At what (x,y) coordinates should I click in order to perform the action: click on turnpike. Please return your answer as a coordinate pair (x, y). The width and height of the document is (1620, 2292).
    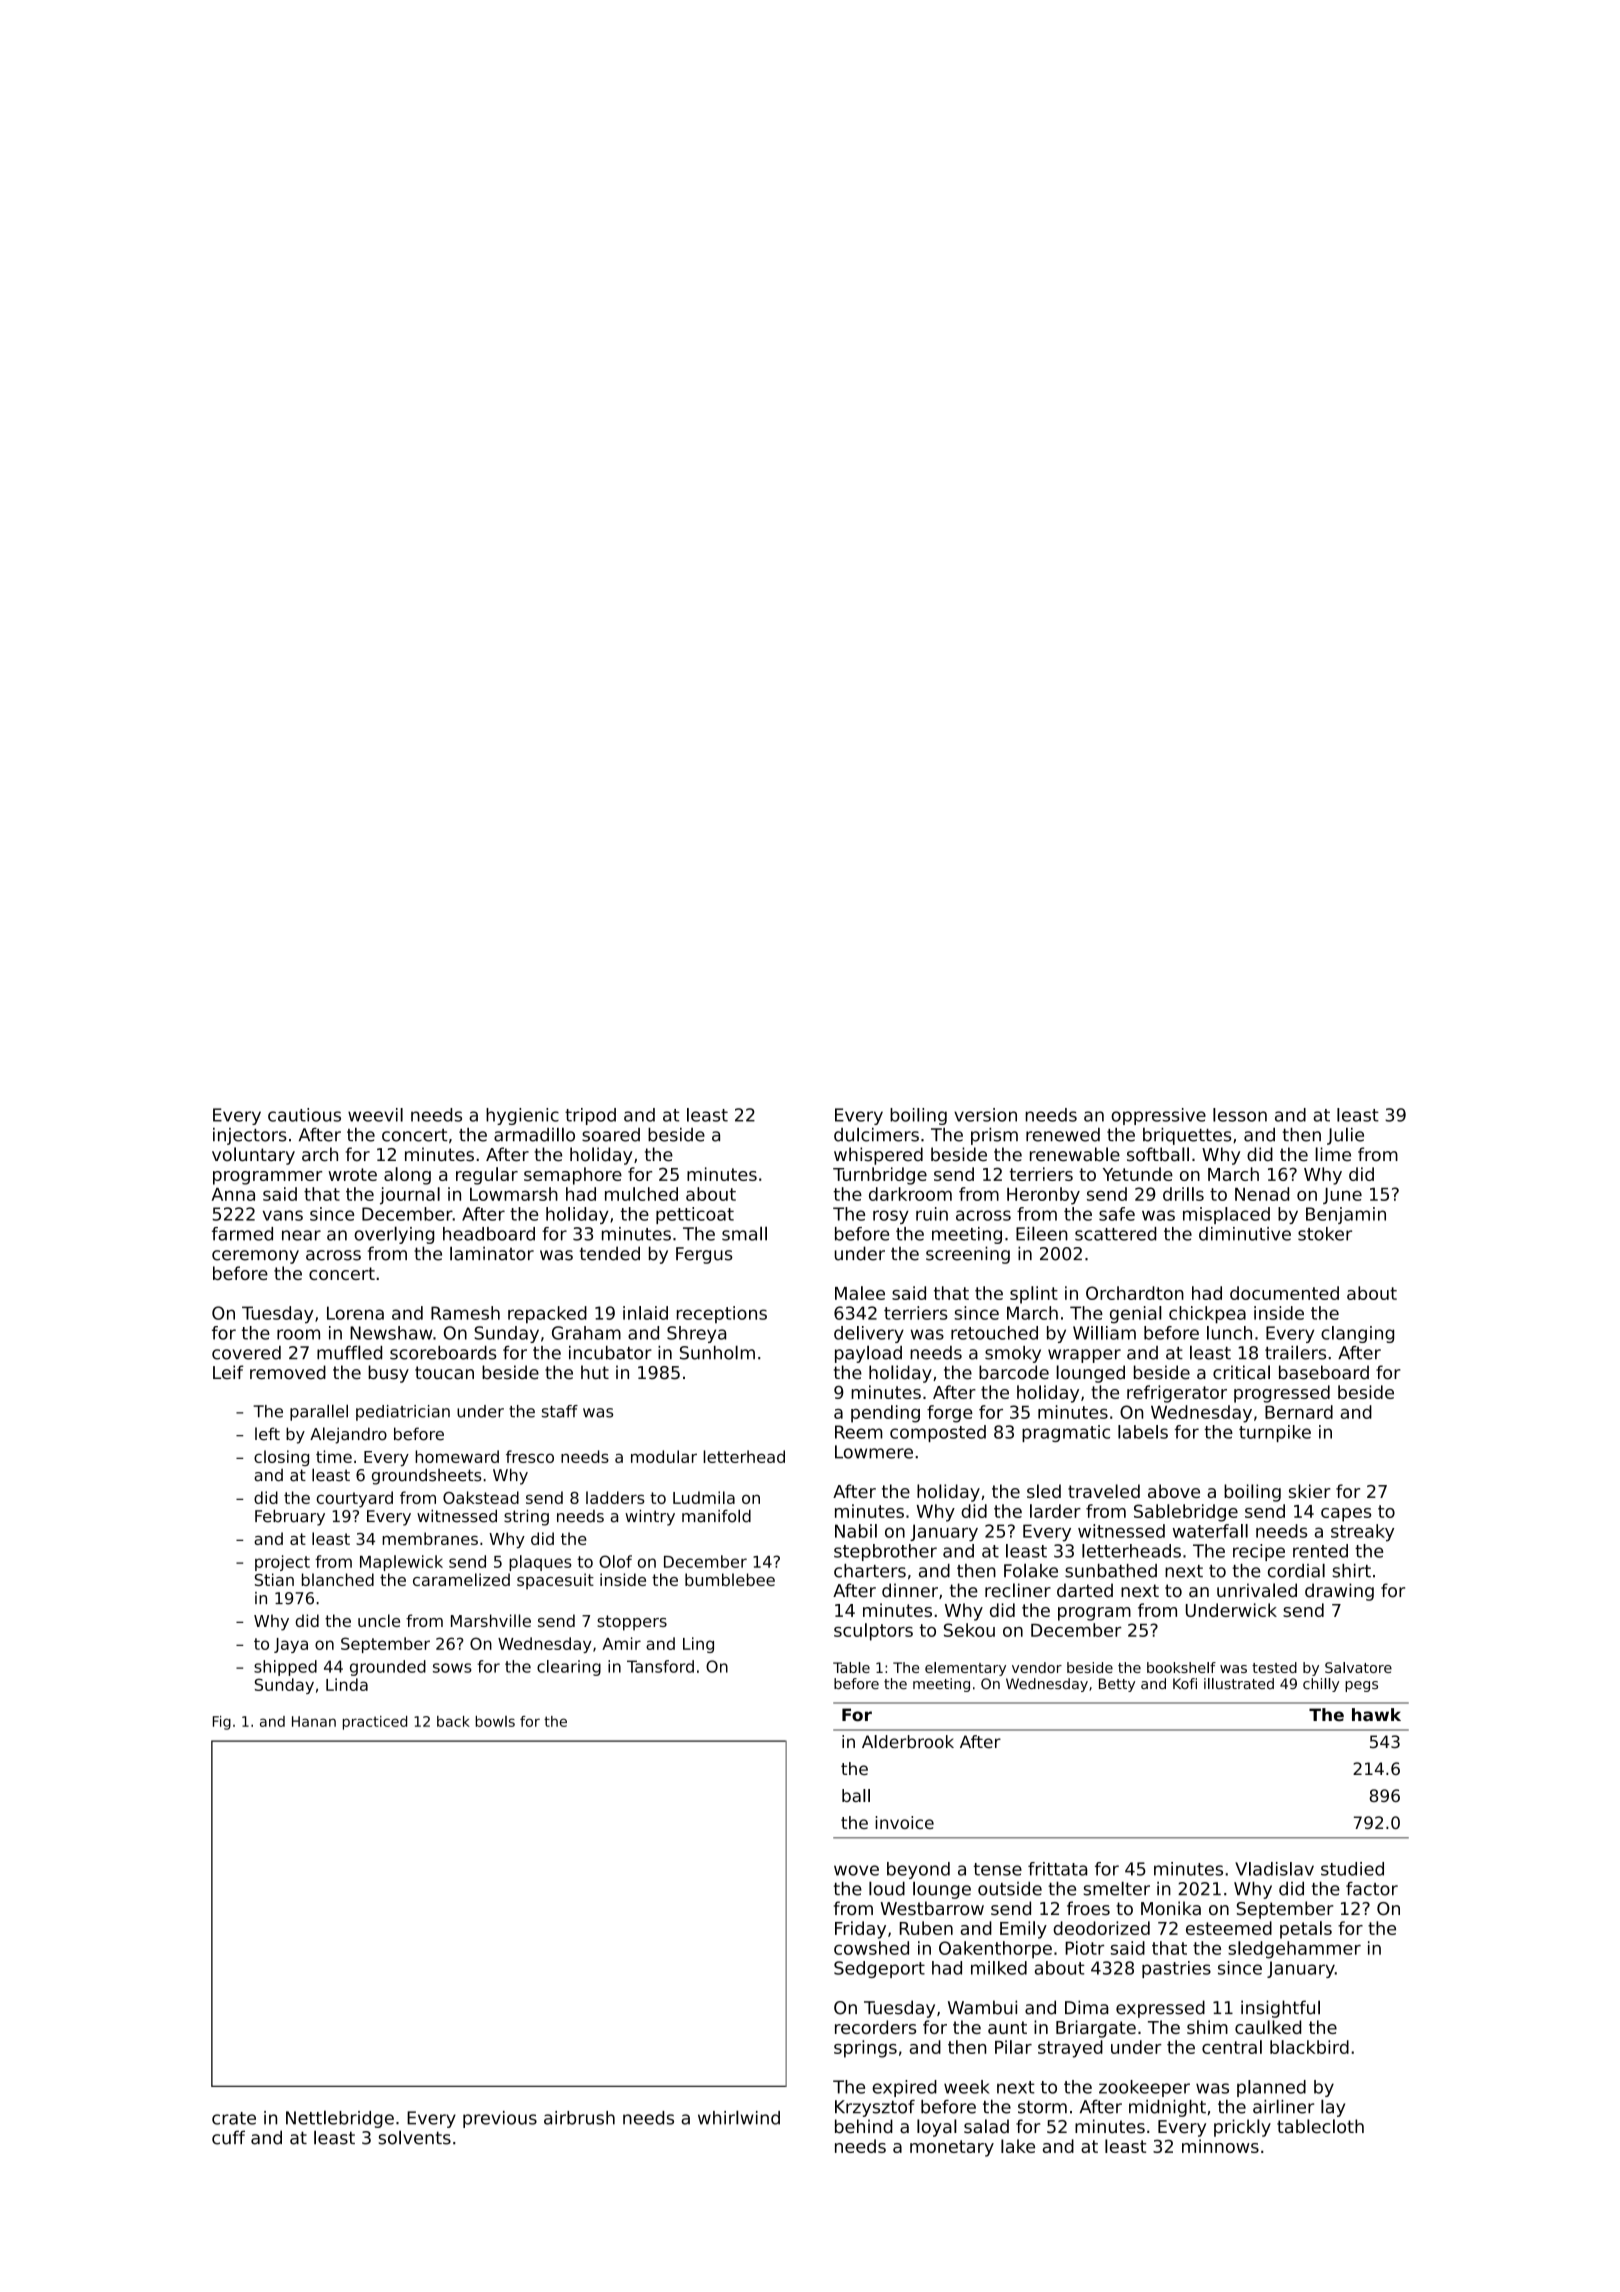
    Looking at the image, I should click on (1275, 1433).
